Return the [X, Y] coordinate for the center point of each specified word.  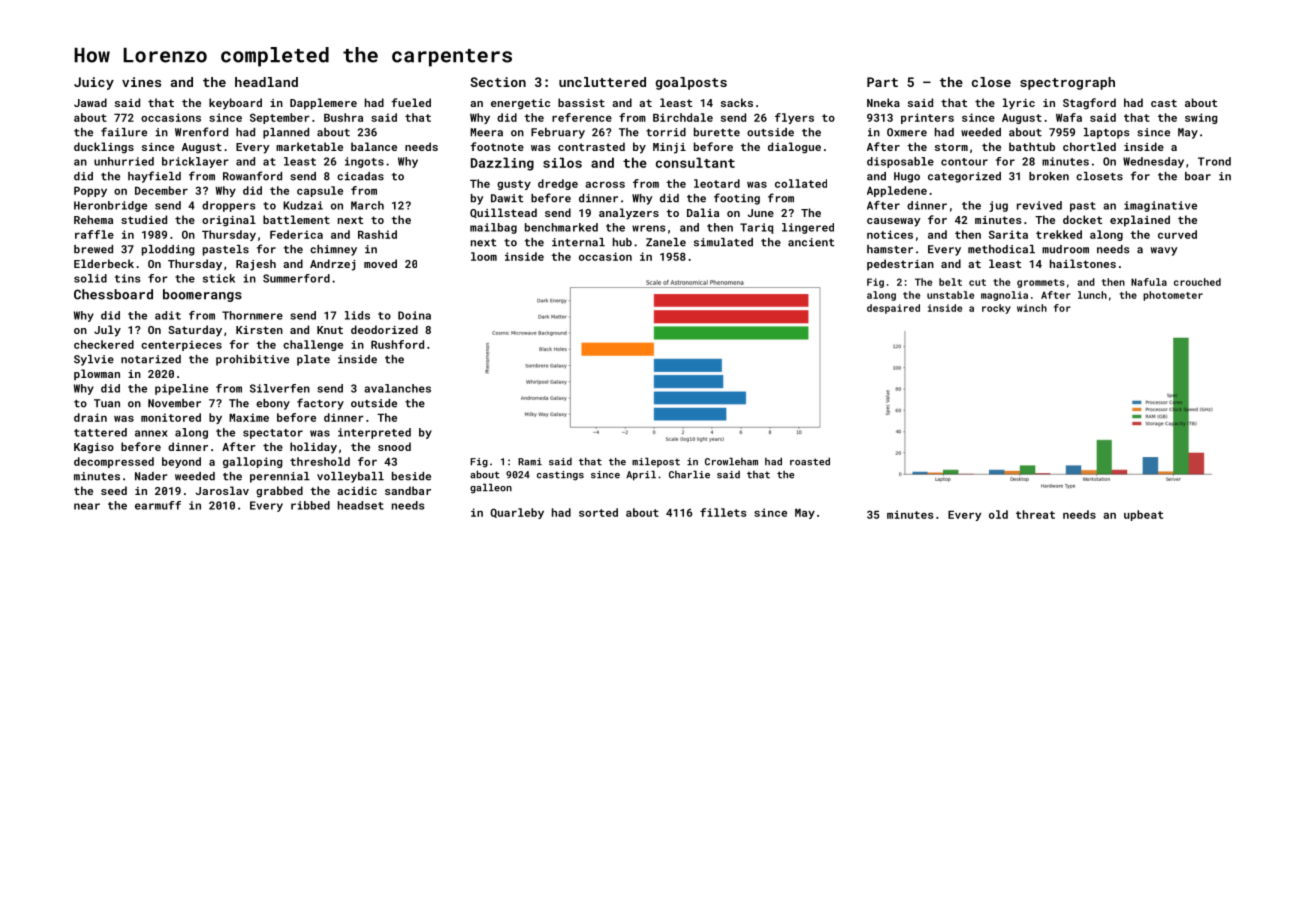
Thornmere [252, 315]
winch [1032, 308]
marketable [309, 146]
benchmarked [561, 227]
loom [484, 256]
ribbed [310, 505]
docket [1082, 219]
